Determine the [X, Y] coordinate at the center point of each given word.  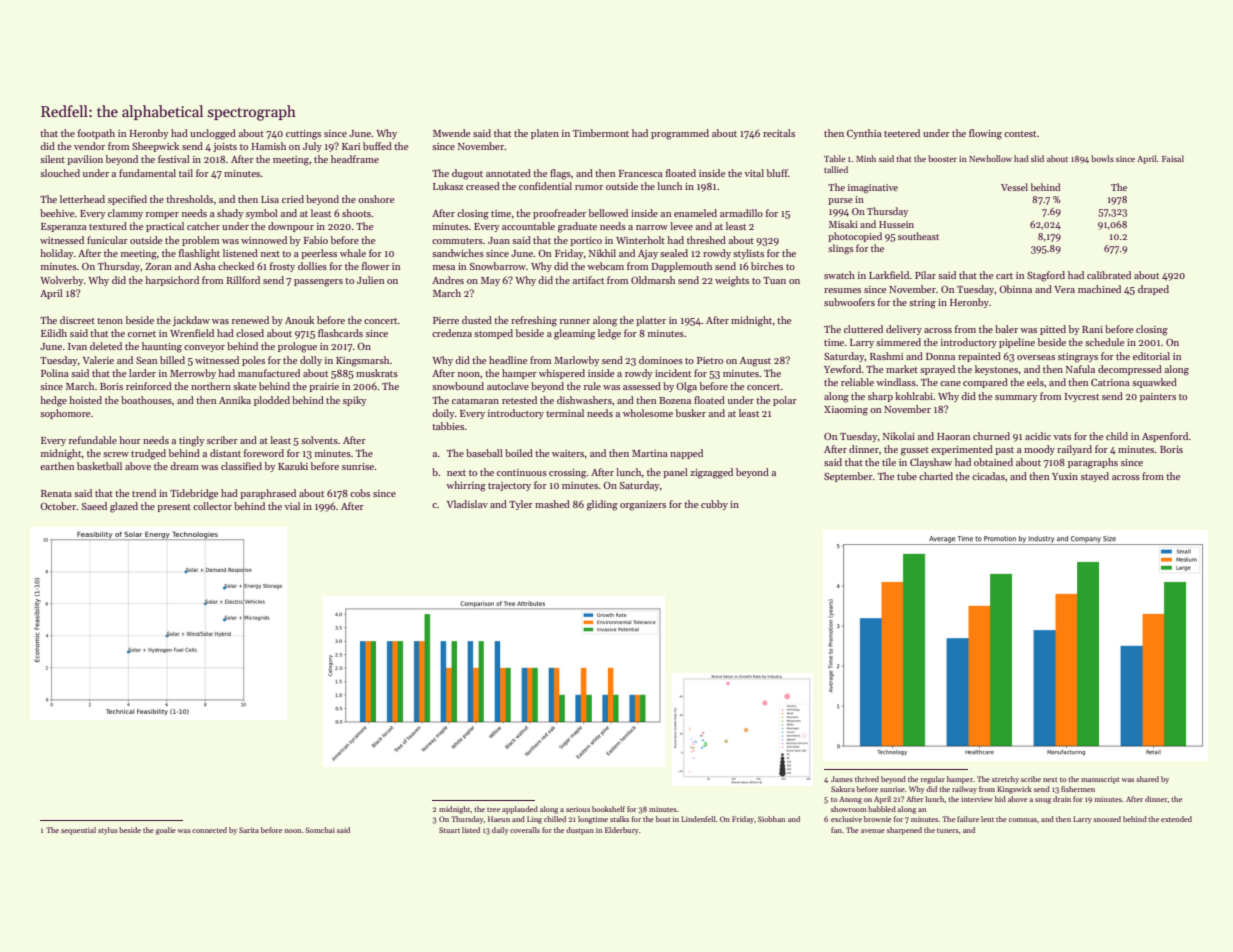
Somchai [320, 830]
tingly [191, 441]
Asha [205, 266]
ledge [609, 334]
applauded [520, 810]
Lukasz [448, 186]
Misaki [843, 224]
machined [1099, 289]
